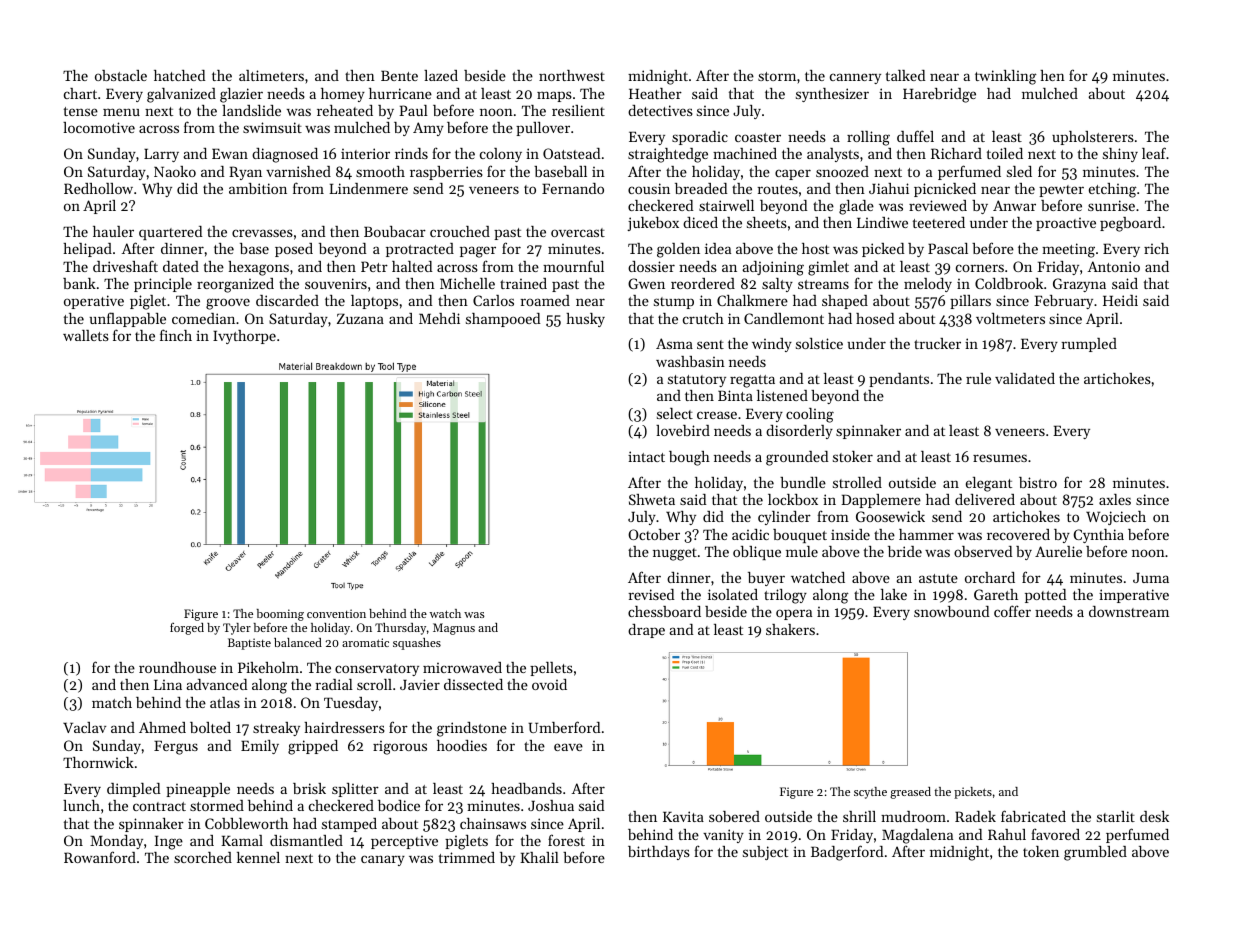 Image resolution: width=1233 pixels, height=952 pixels. What do you see at coordinates (790, 629) in the screenshot?
I see `shakers` at bounding box center [790, 629].
